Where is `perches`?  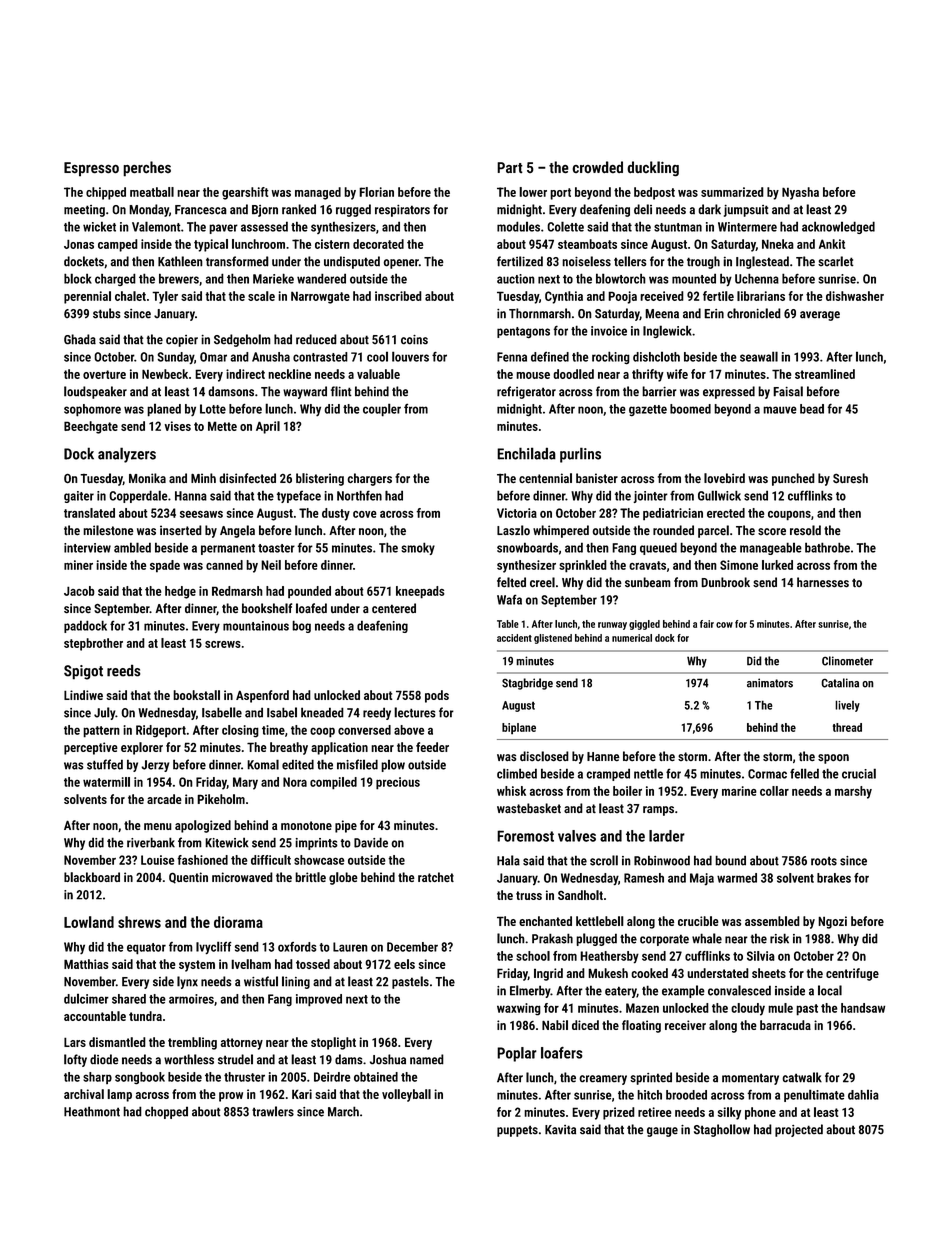 perches is located at coordinates (147, 169).
